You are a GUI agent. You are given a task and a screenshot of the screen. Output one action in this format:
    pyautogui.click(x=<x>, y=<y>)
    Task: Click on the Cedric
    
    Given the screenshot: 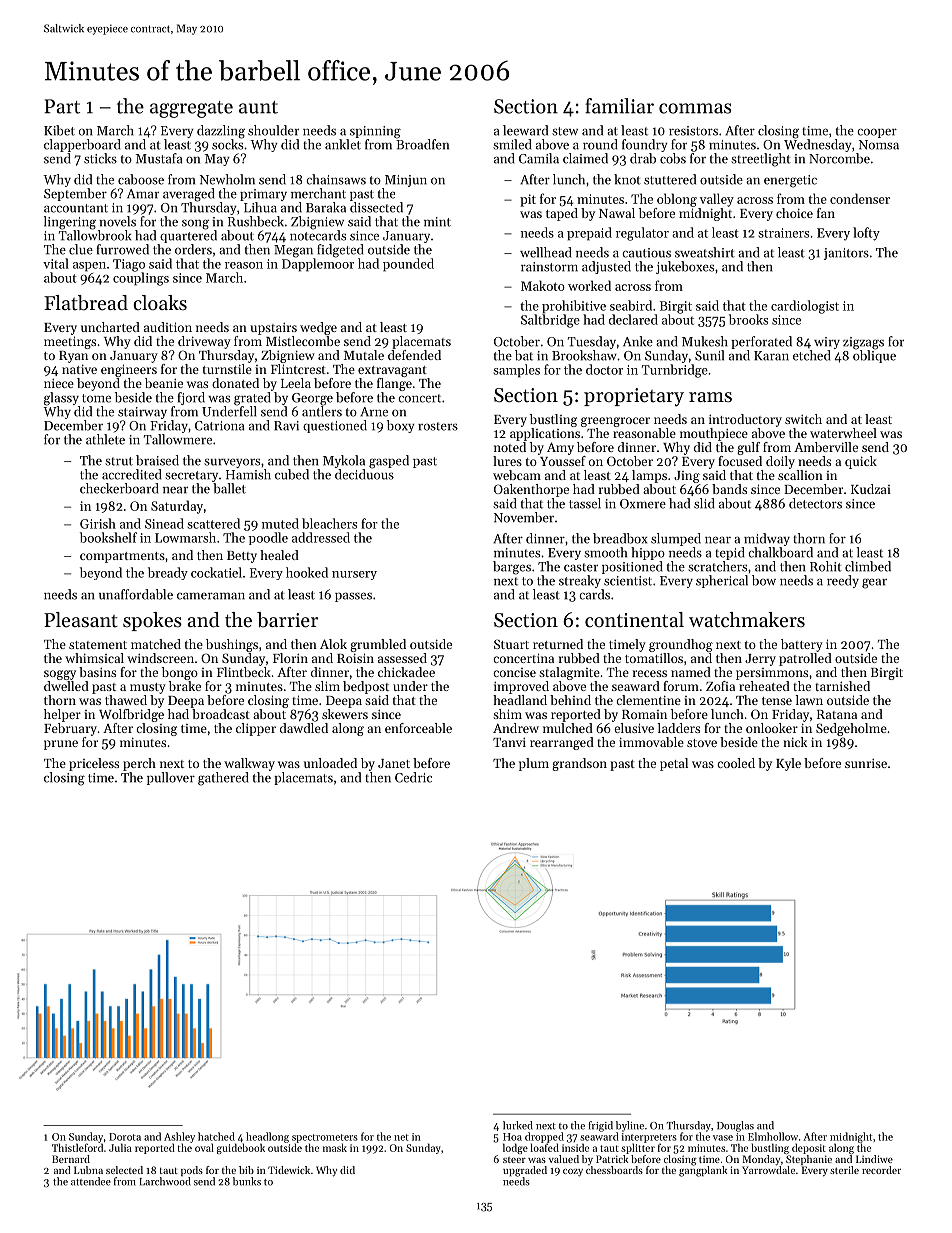 What is the action you would take?
    pyautogui.click(x=413, y=777)
